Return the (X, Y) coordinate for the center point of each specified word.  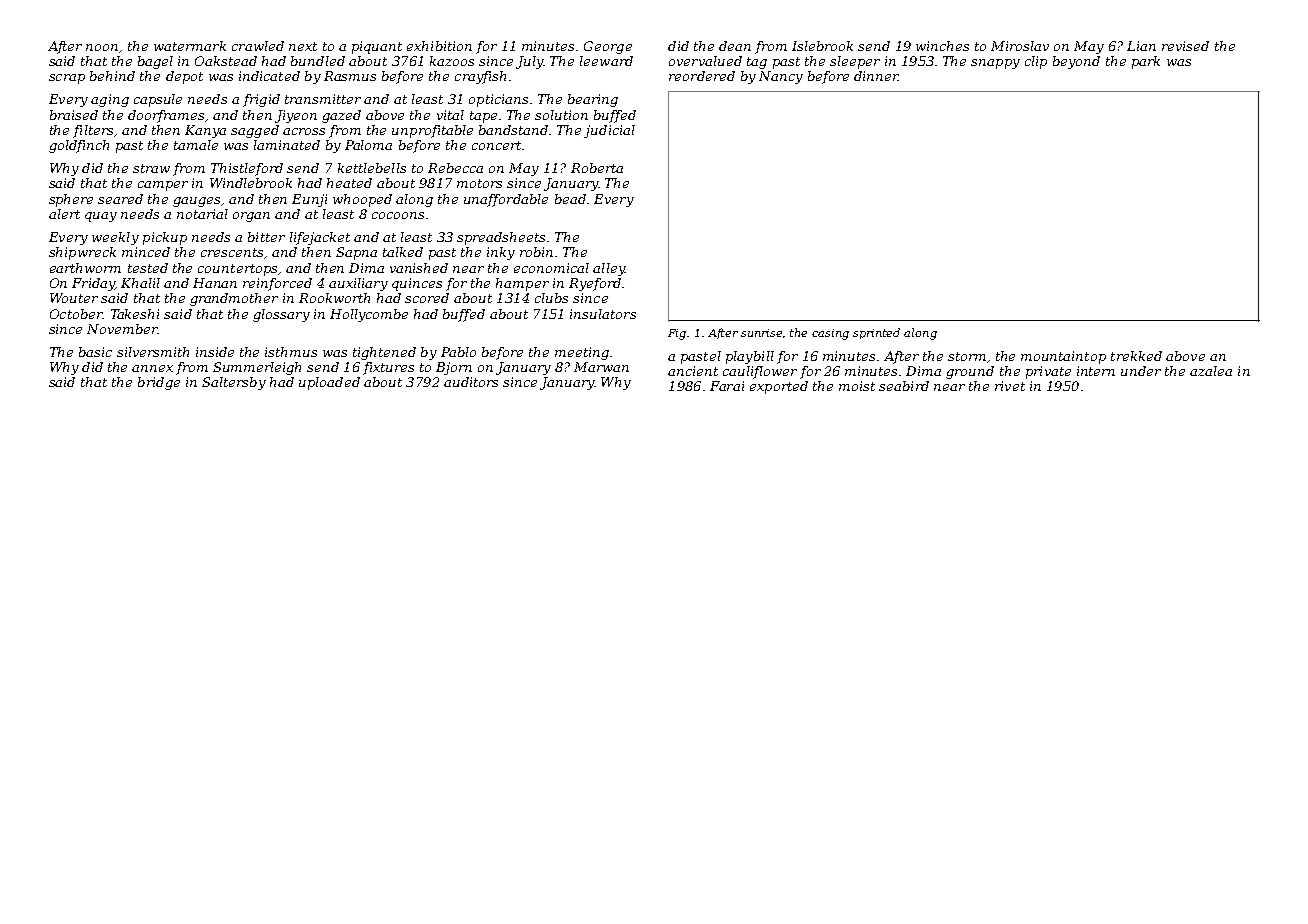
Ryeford (595, 284)
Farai (727, 386)
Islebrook (822, 46)
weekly (115, 238)
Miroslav (1020, 46)
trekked (1136, 356)
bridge (159, 383)
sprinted (876, 333)
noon (102, 47)
